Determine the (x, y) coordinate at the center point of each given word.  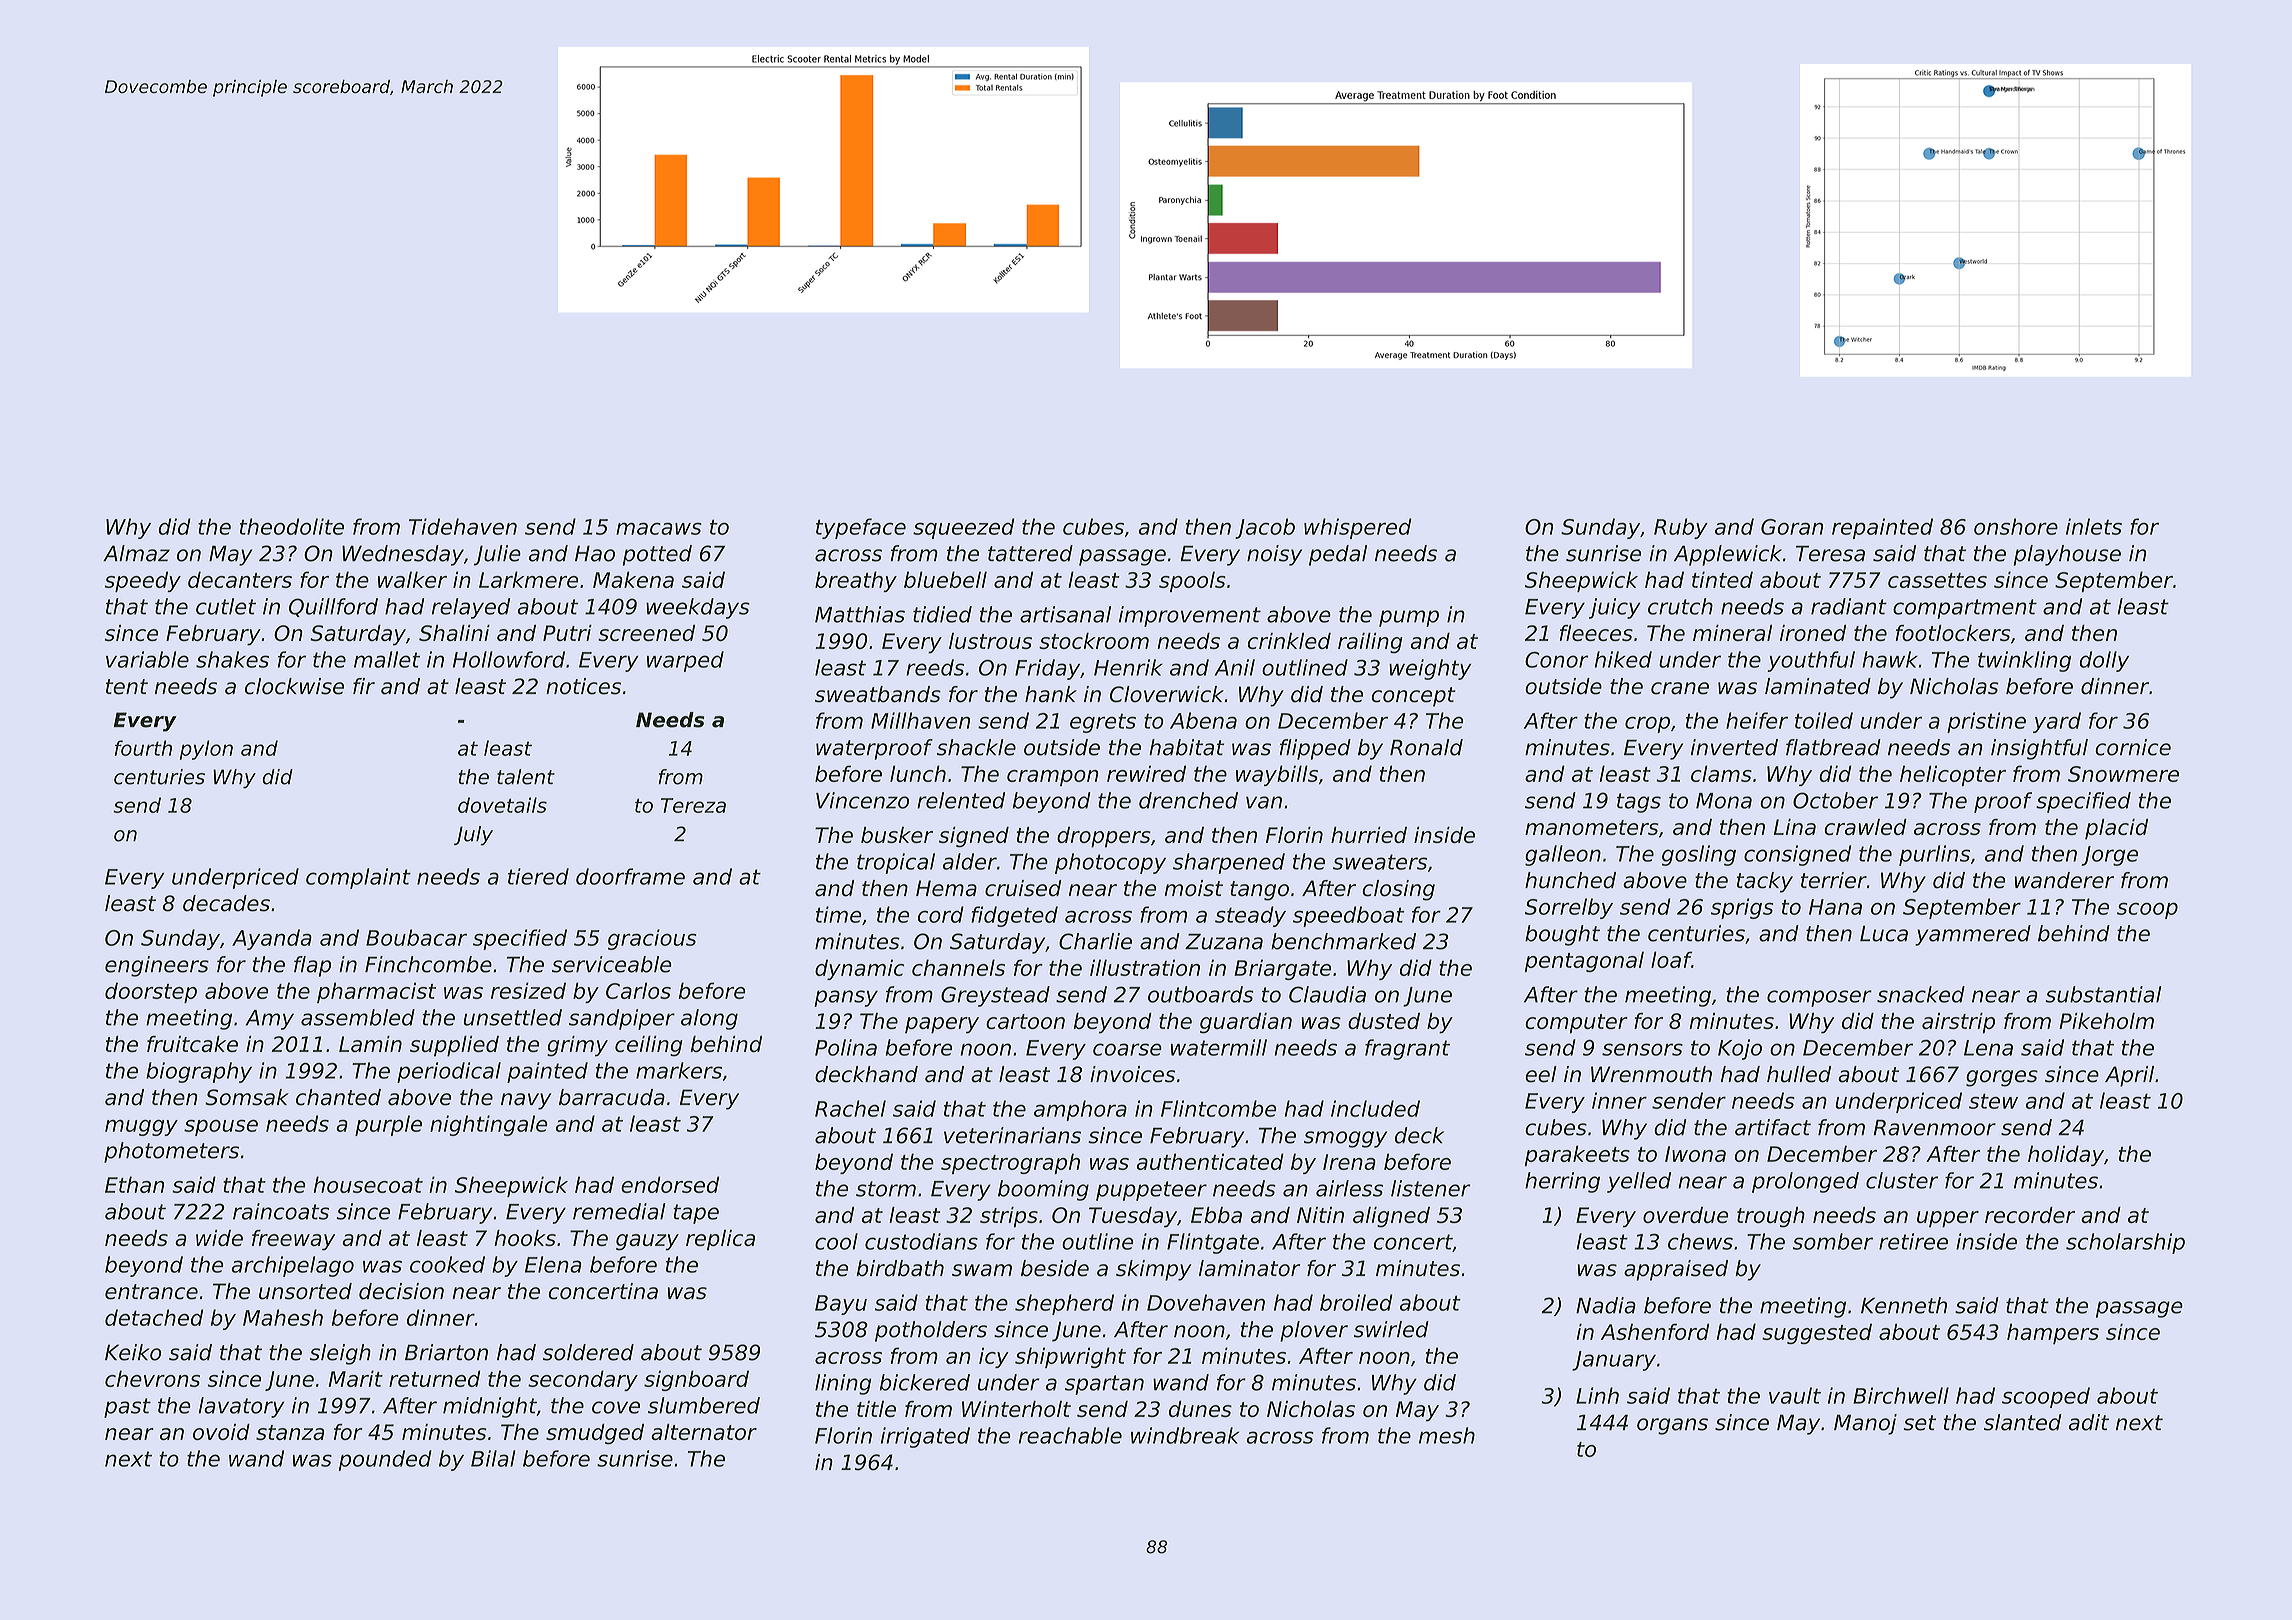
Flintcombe (1219, 1108)
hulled (1799, 1074)
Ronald (1426, 747)
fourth (143, 748)
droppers (1104, 837)
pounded (385, 1460)
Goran (1792, 527)
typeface (861, 528)
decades (226, 903)
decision (401, 1291)
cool (836, 1241)
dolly (2104, 661)
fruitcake (192, 1044)
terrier (1834, 880)
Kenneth (1904, 1305)
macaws (659, 529)
